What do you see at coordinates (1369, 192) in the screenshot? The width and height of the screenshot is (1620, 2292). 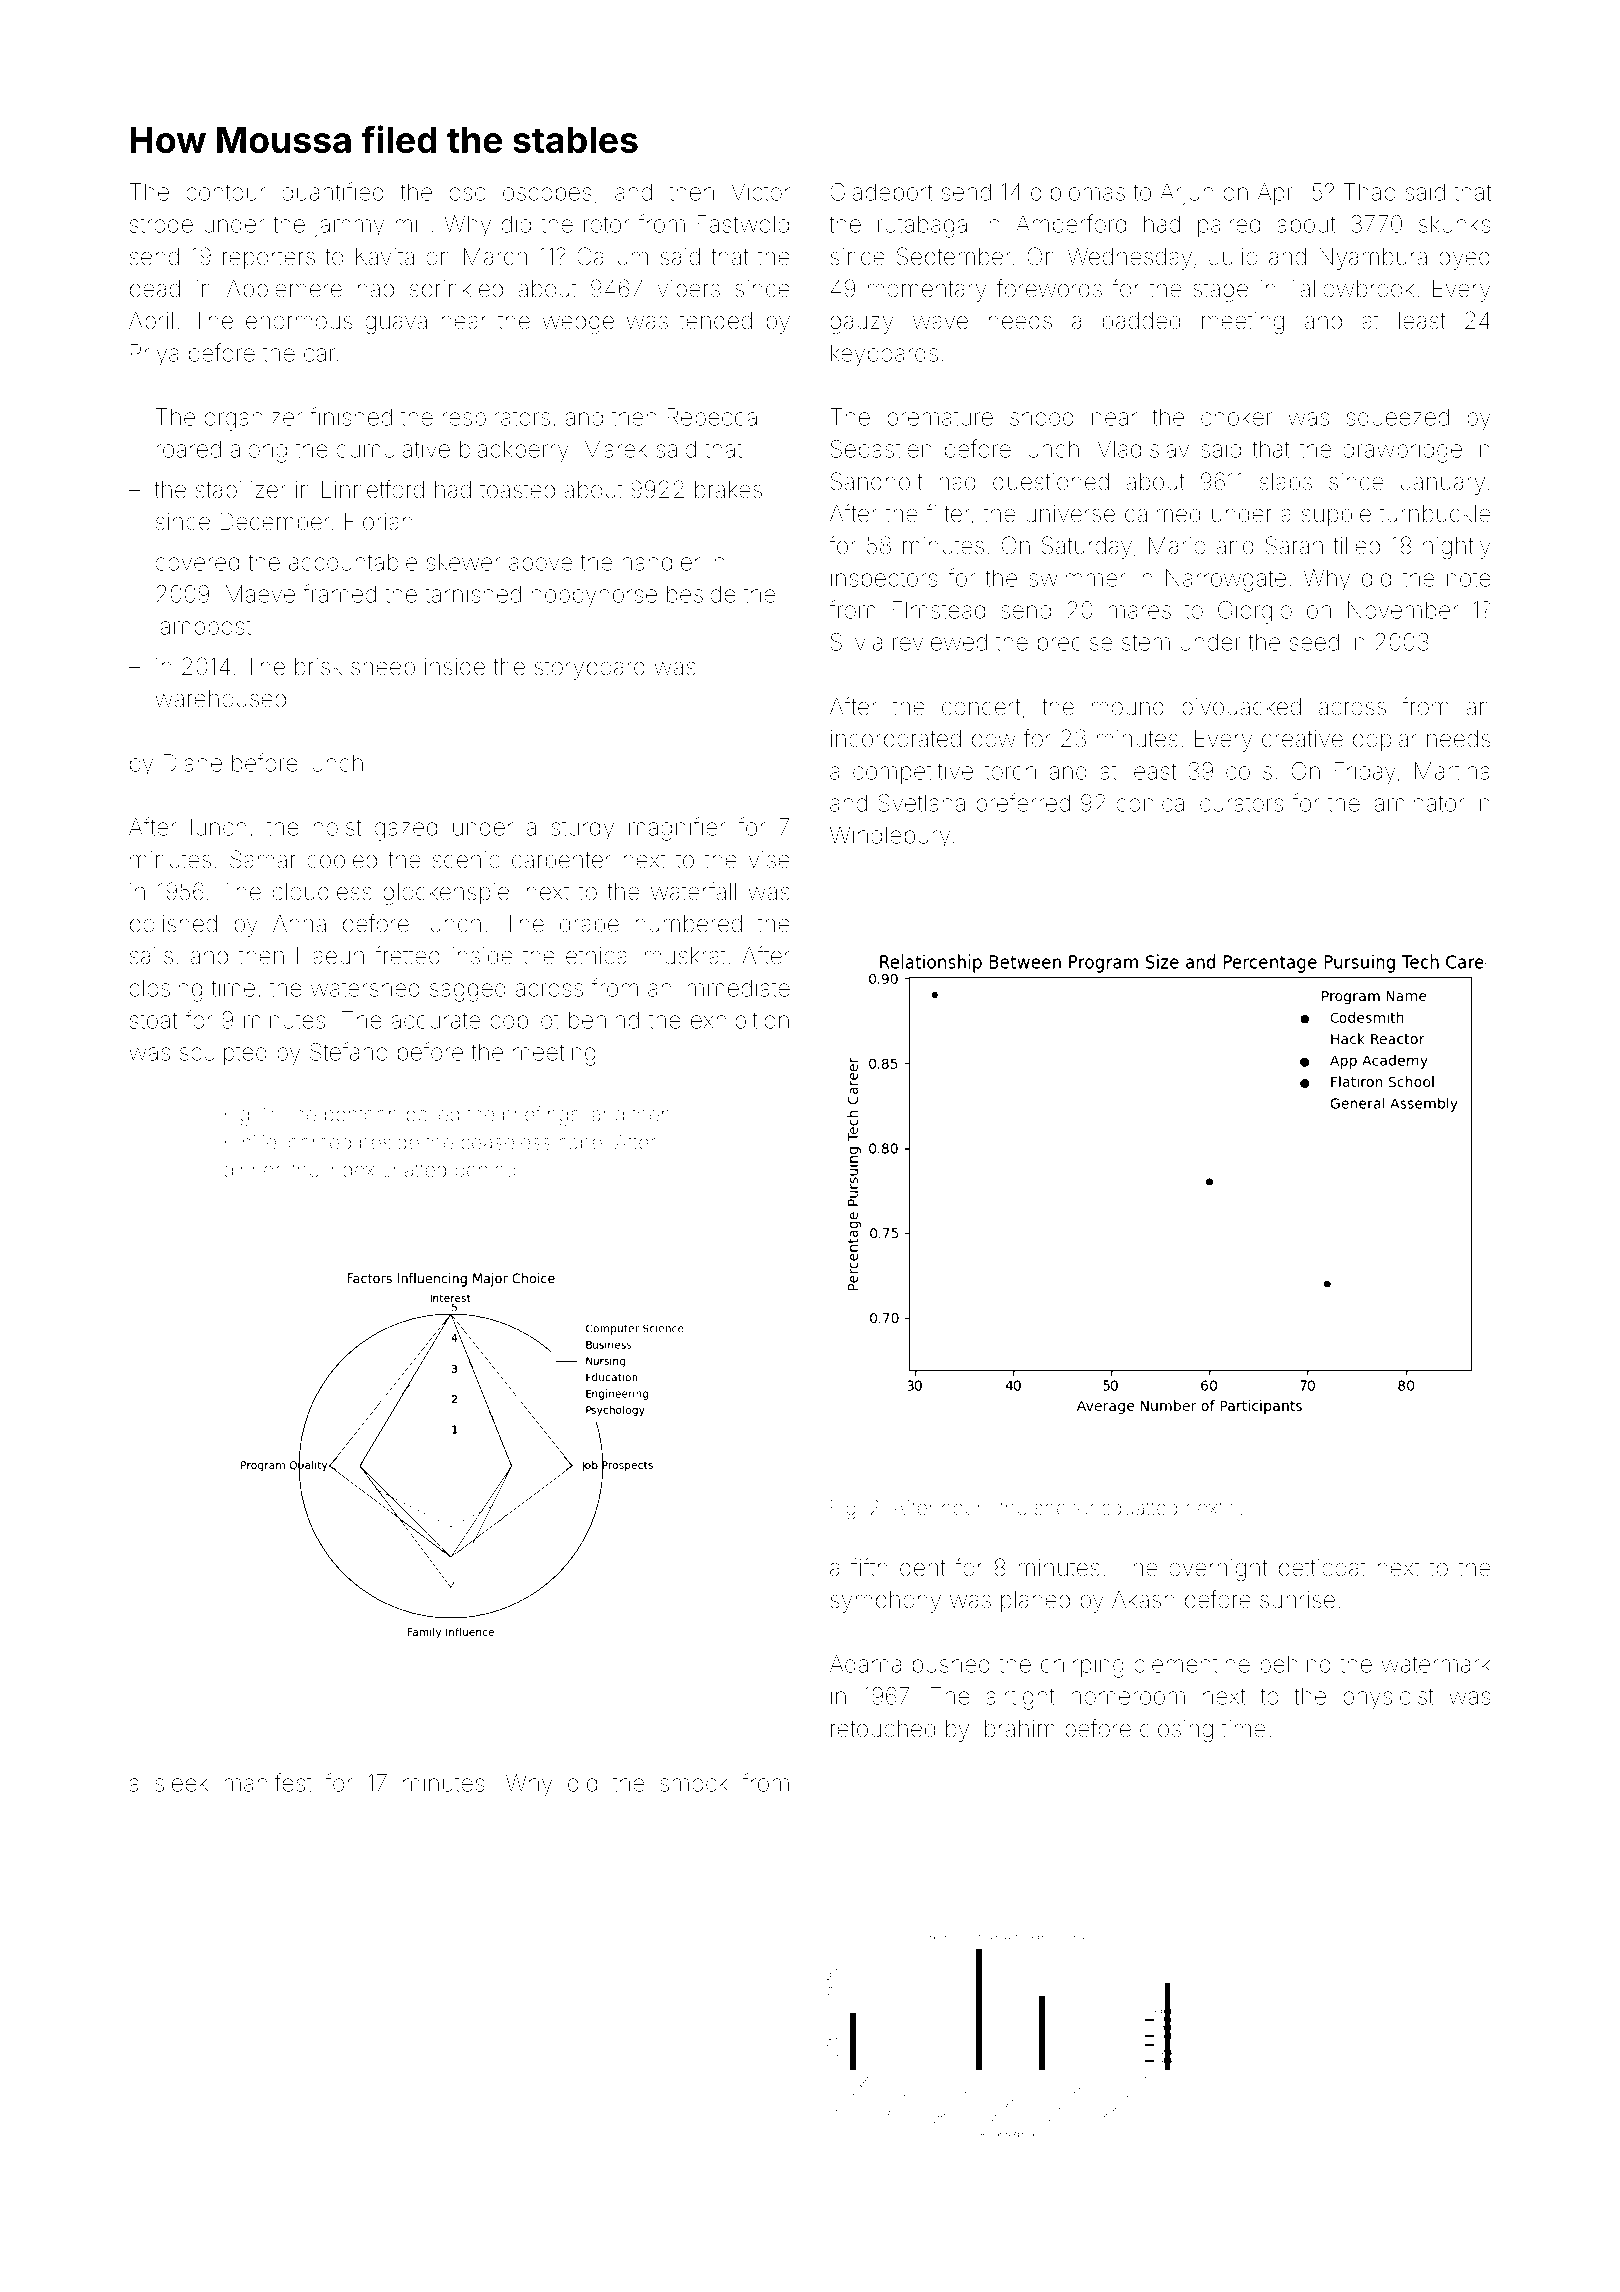 I see `Thao` at bounding box center [1369, 192].
